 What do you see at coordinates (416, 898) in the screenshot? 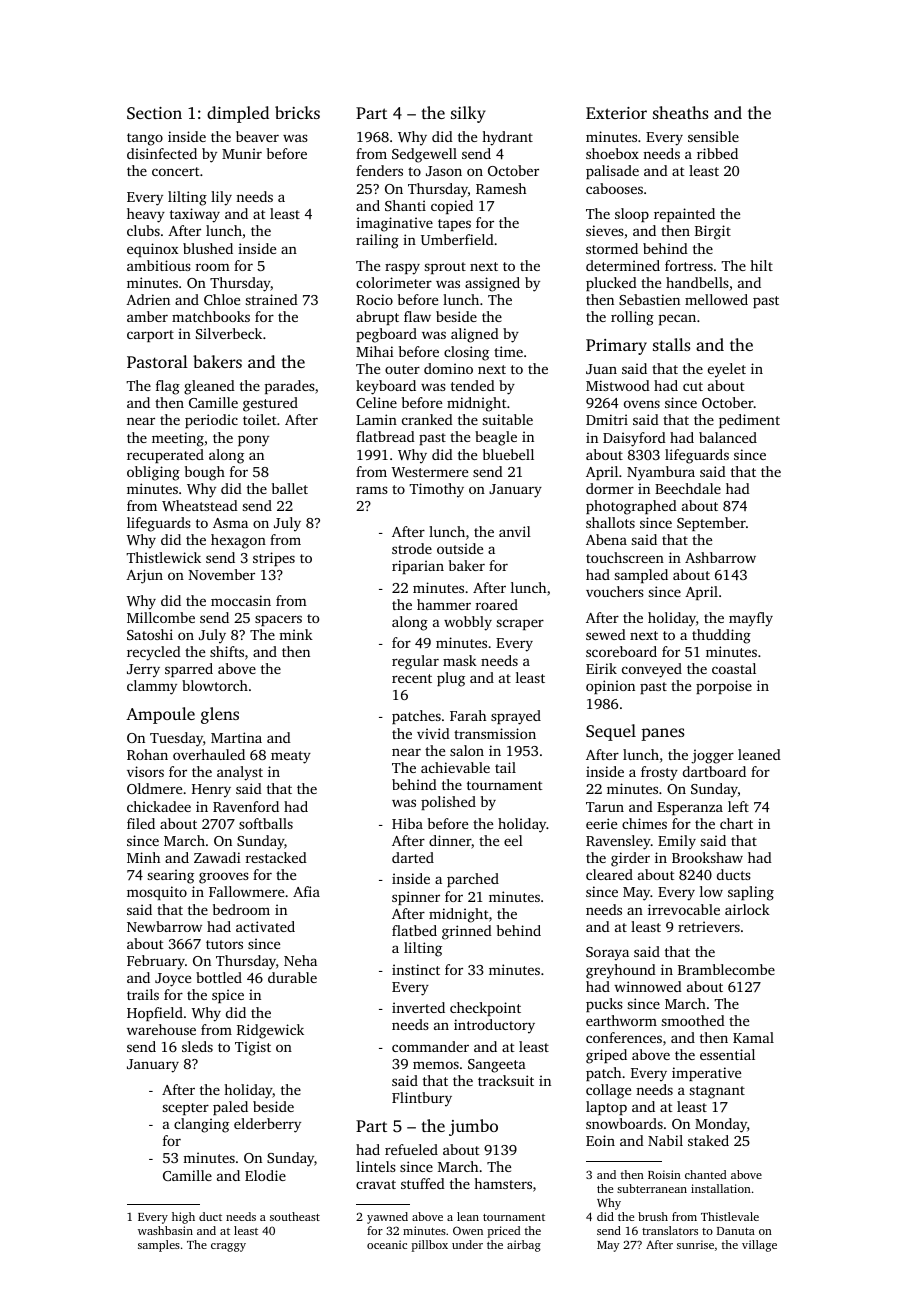
I see `spinner` at bounding box center [416, 898].
